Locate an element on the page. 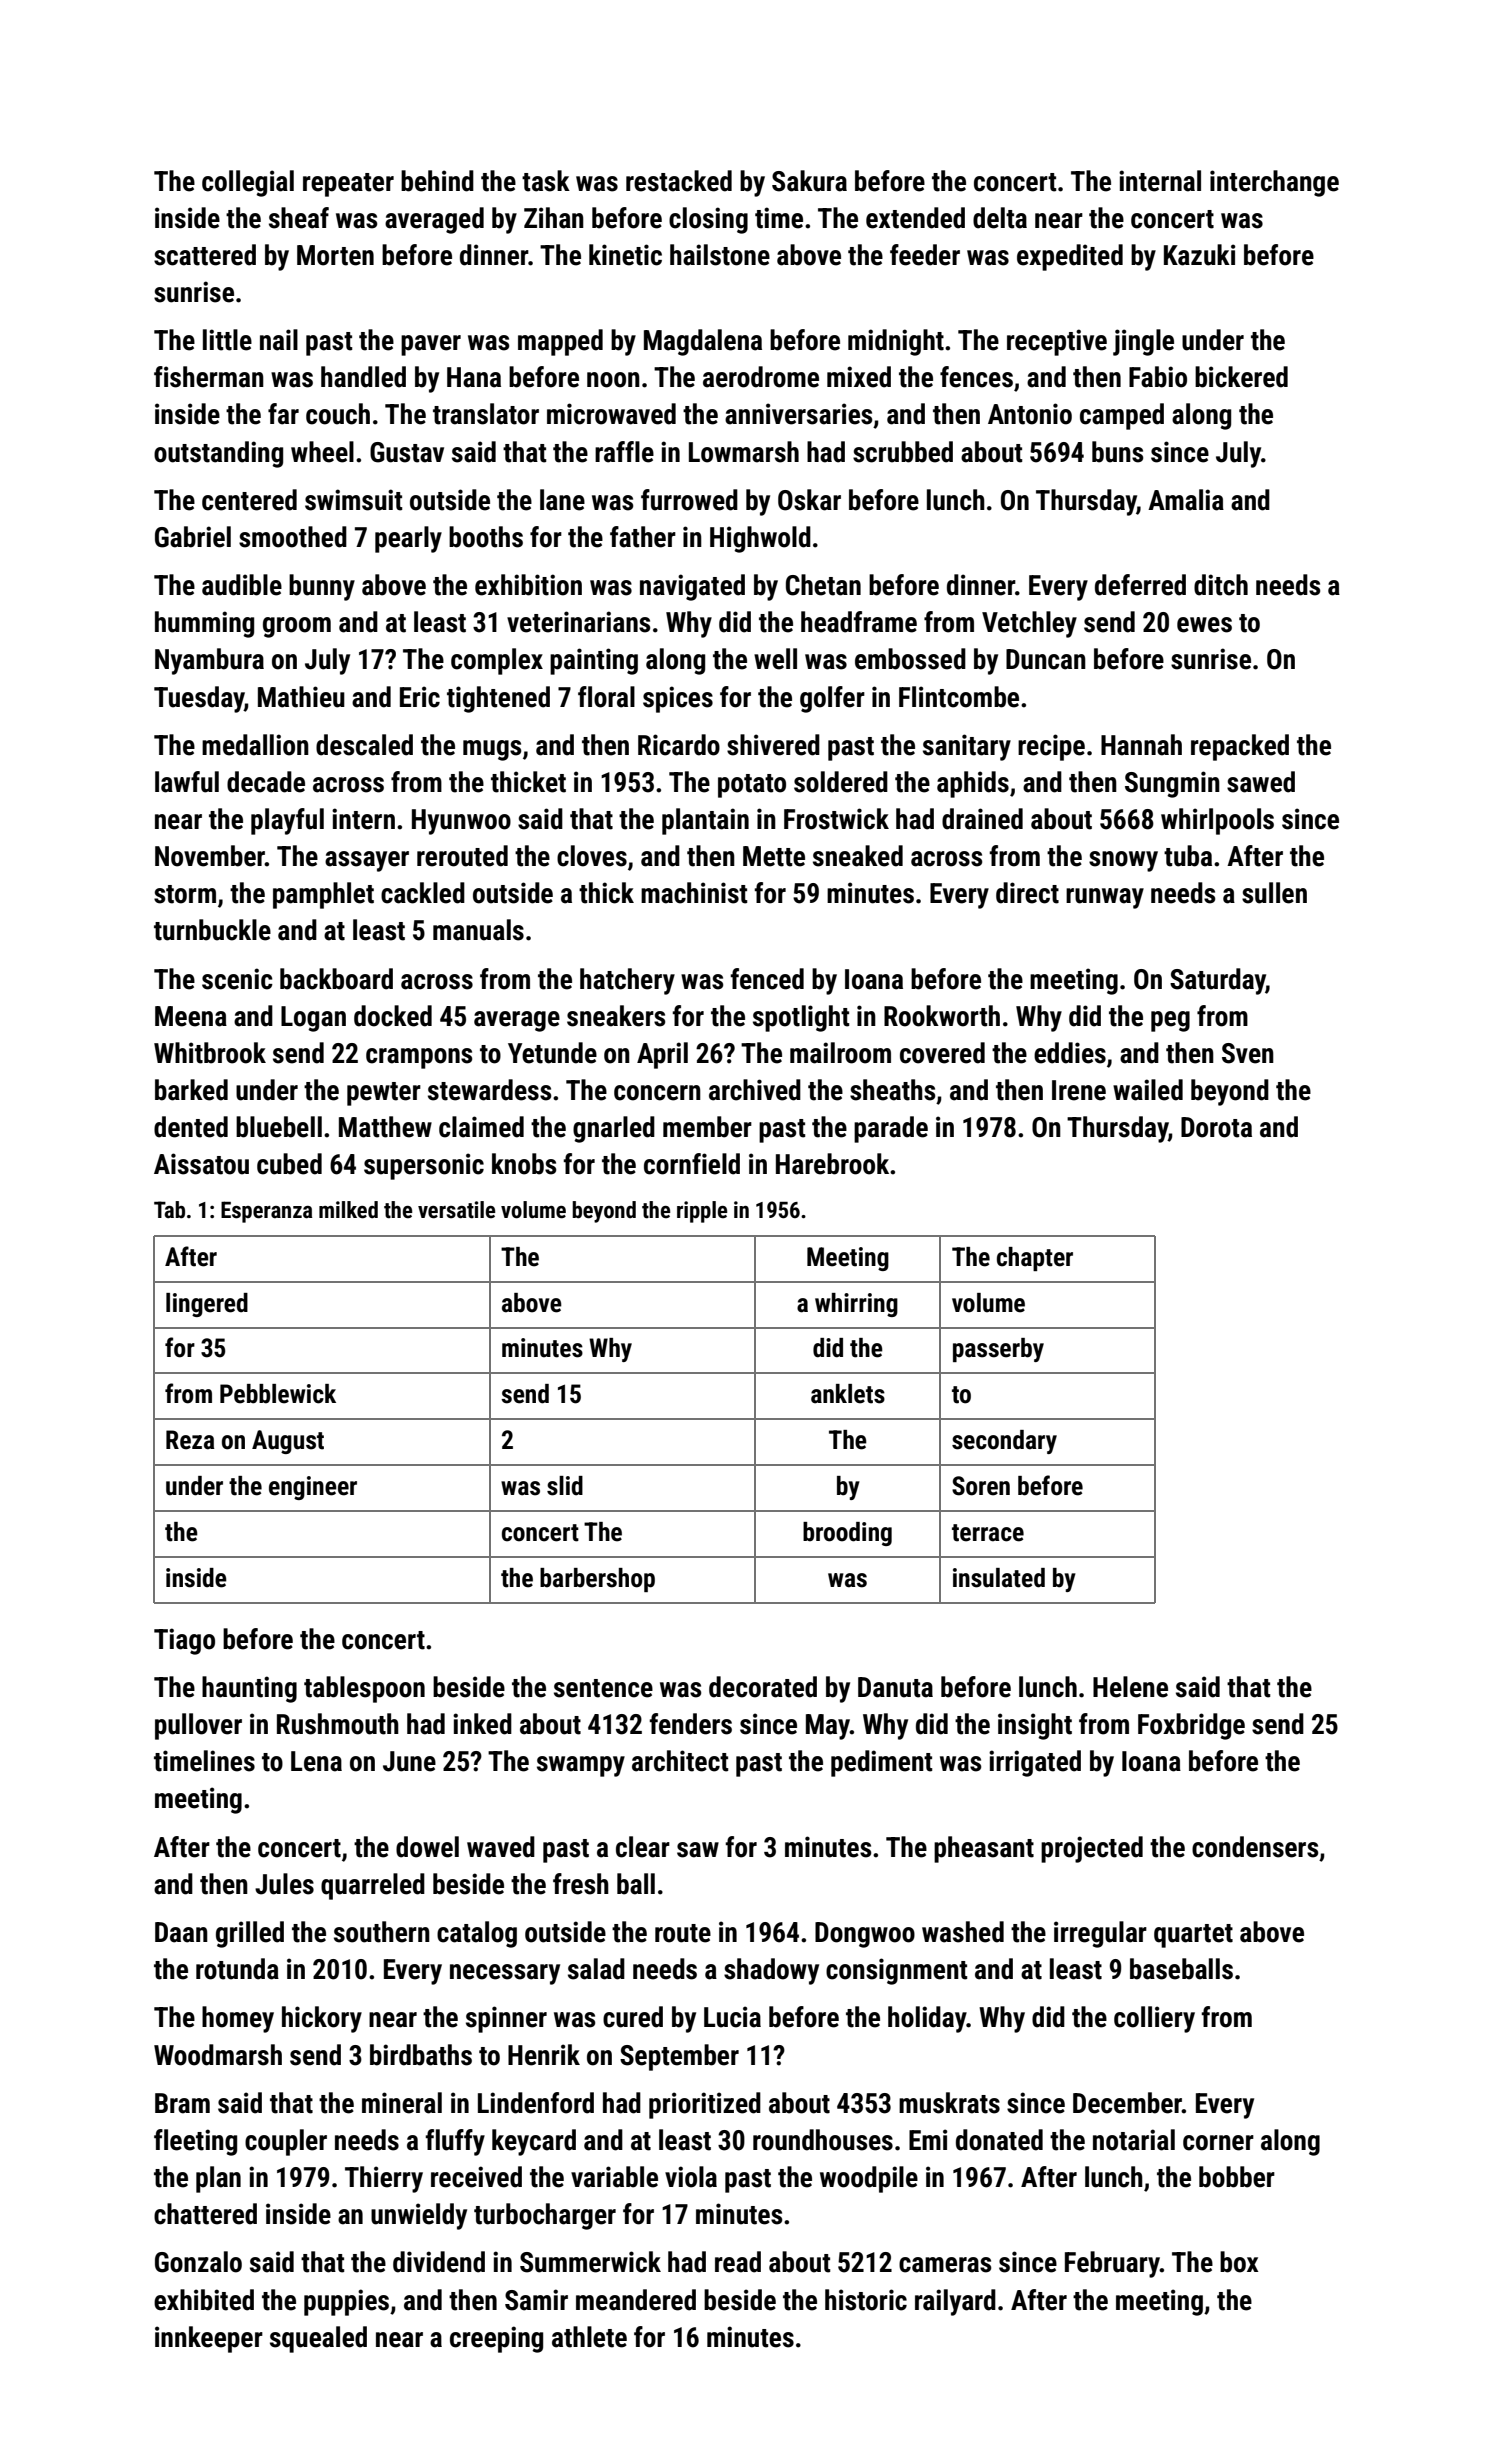 This page has height=2464, width=1496. Sakura is located at coordinates (809, 181).
